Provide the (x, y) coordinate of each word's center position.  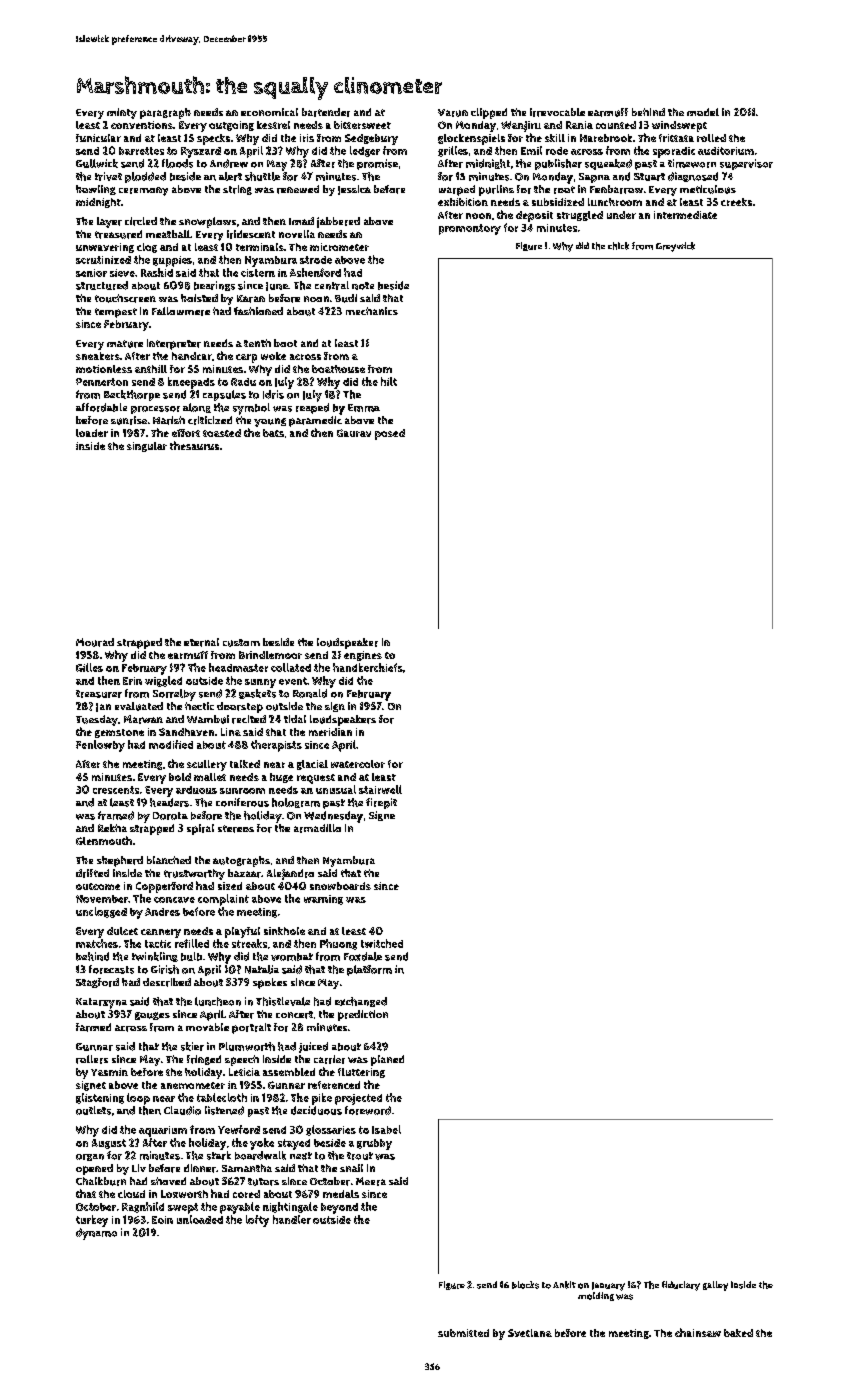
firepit (381, 803)
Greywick (675, 247)
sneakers (98, 356)
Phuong (338, 944)
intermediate (685, 215)
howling (96, 190)
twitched (382, 943)
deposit (534, 216)
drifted (92, 873)
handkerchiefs (368, 667)
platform (369, 970)
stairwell (380, 789)
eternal (201, 642)
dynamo (96, 1234)
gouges (152, 1016)
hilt (389, 381)
